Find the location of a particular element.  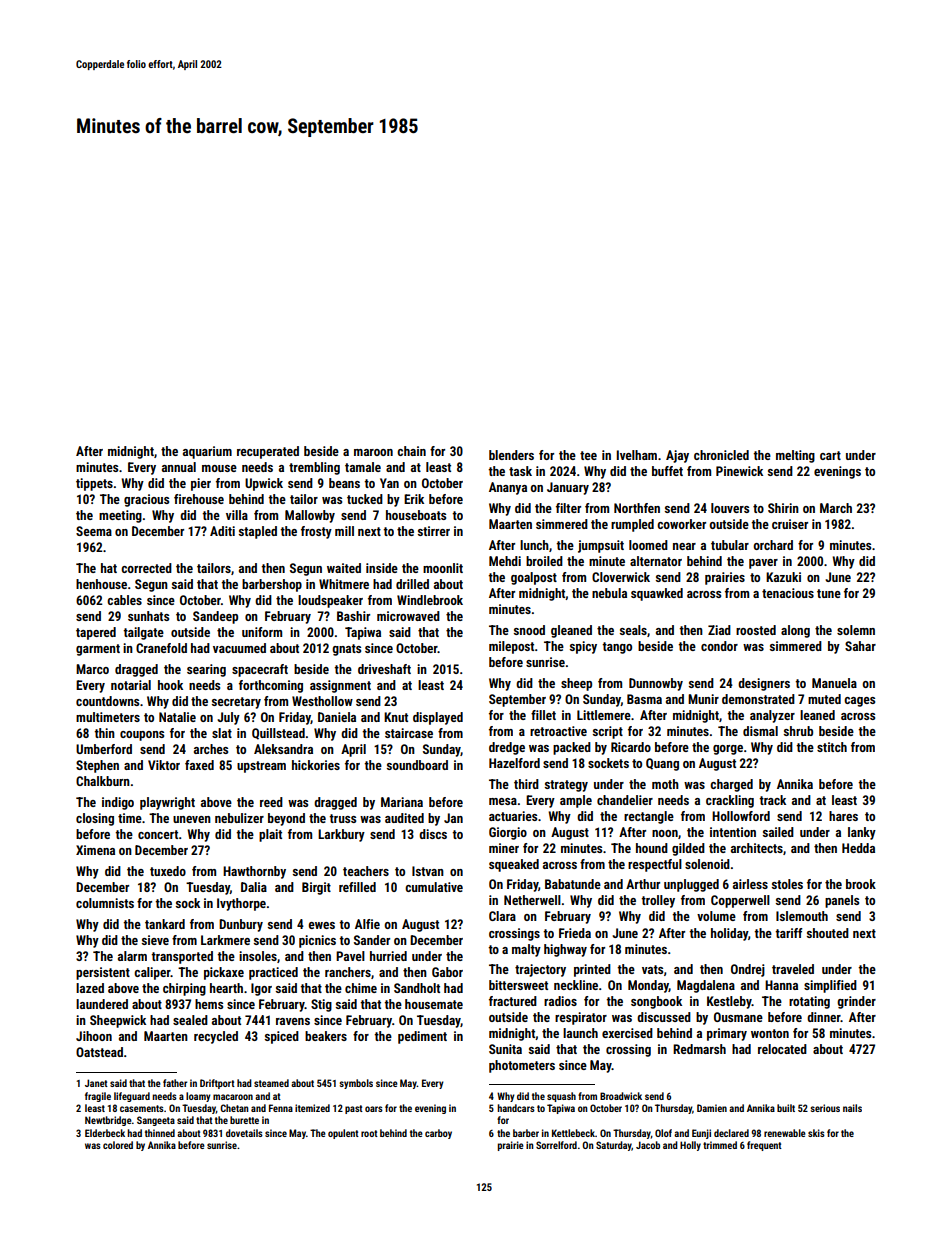

mouse is located at coordinates (219, 468).
